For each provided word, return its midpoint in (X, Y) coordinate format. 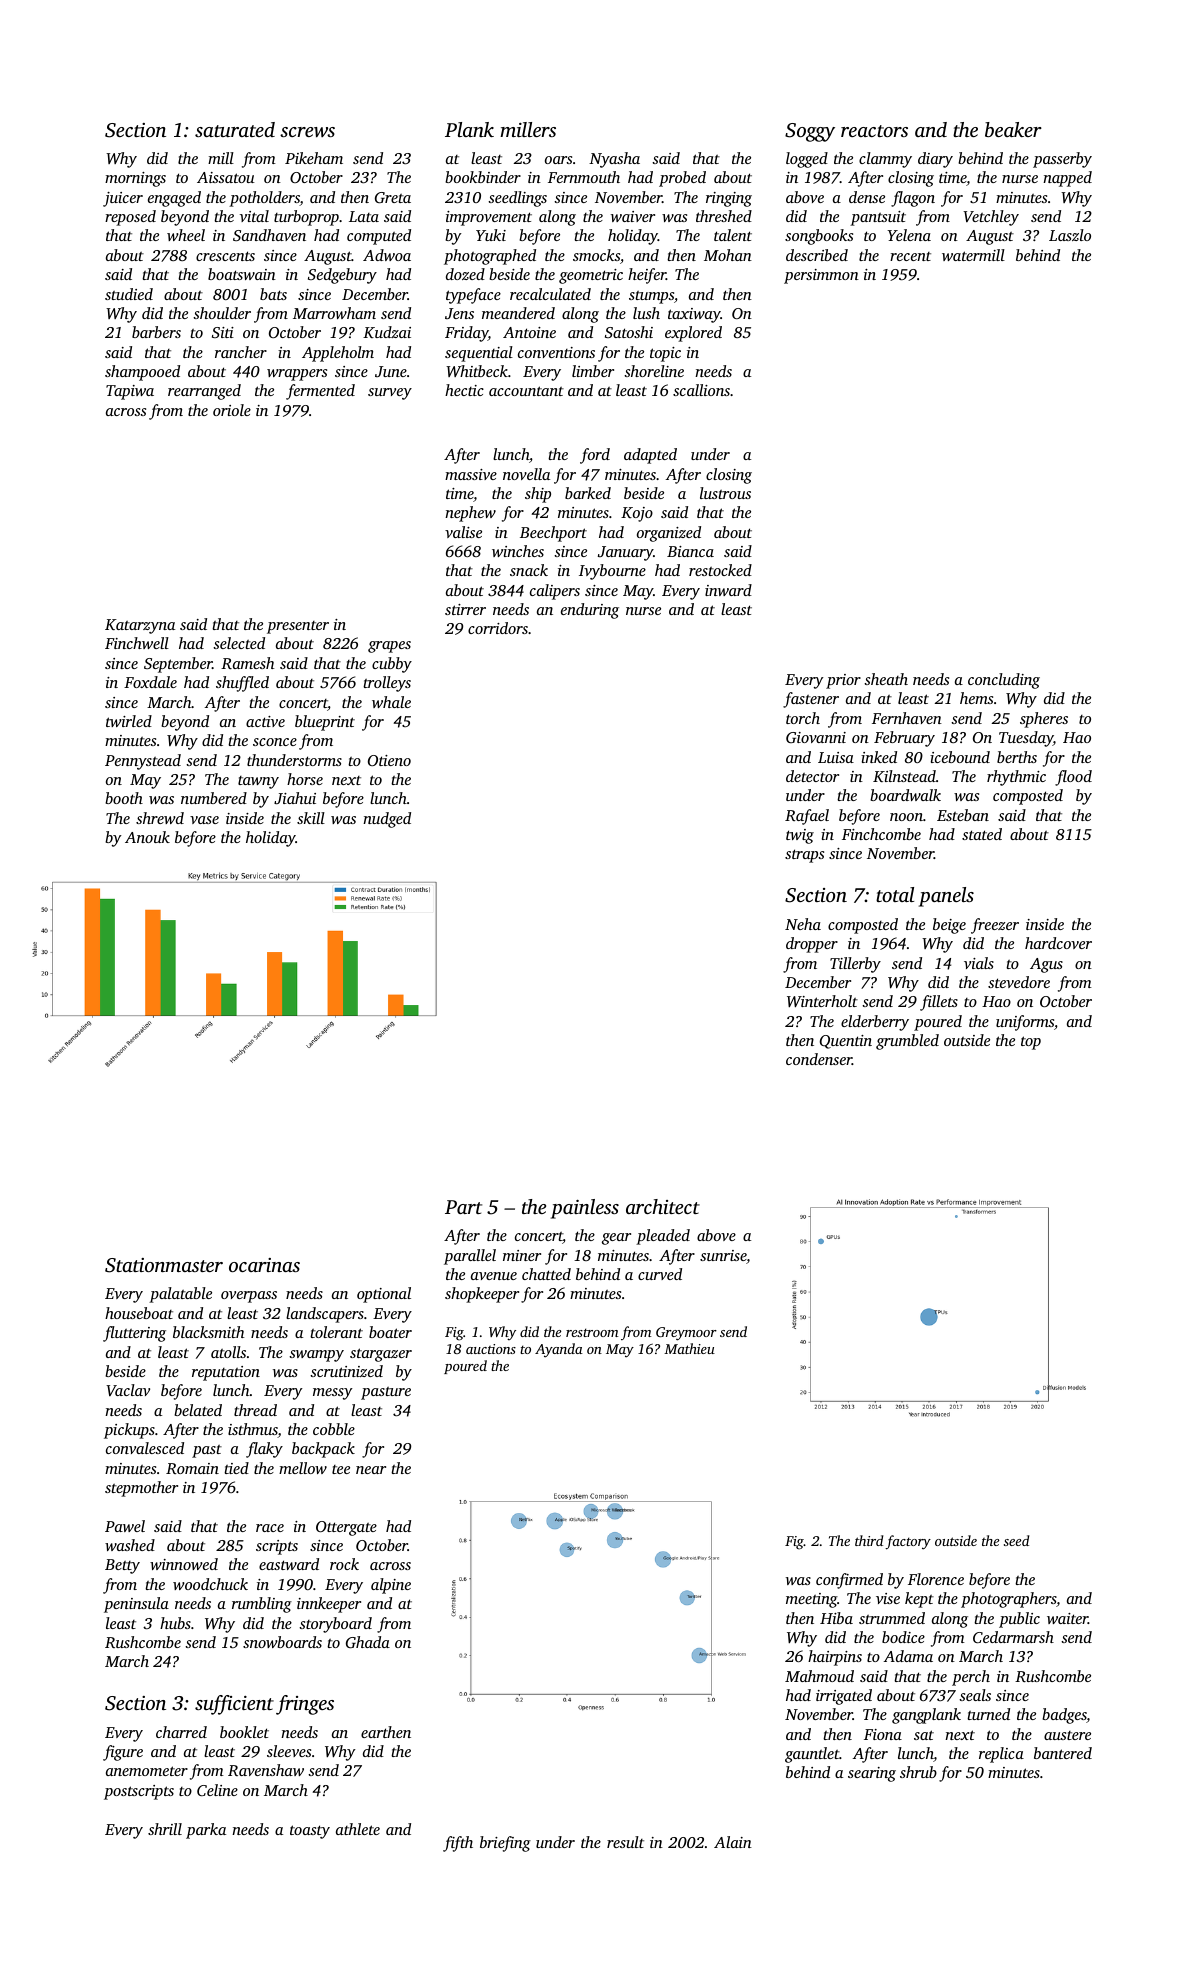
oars (558, 160)
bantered (1063, 1753)
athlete (358, 1829)
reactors (874, 131)
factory (908, 1542)
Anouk (147, 837)
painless (585, 1209)
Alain (733, 1842)
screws (307, 132)
